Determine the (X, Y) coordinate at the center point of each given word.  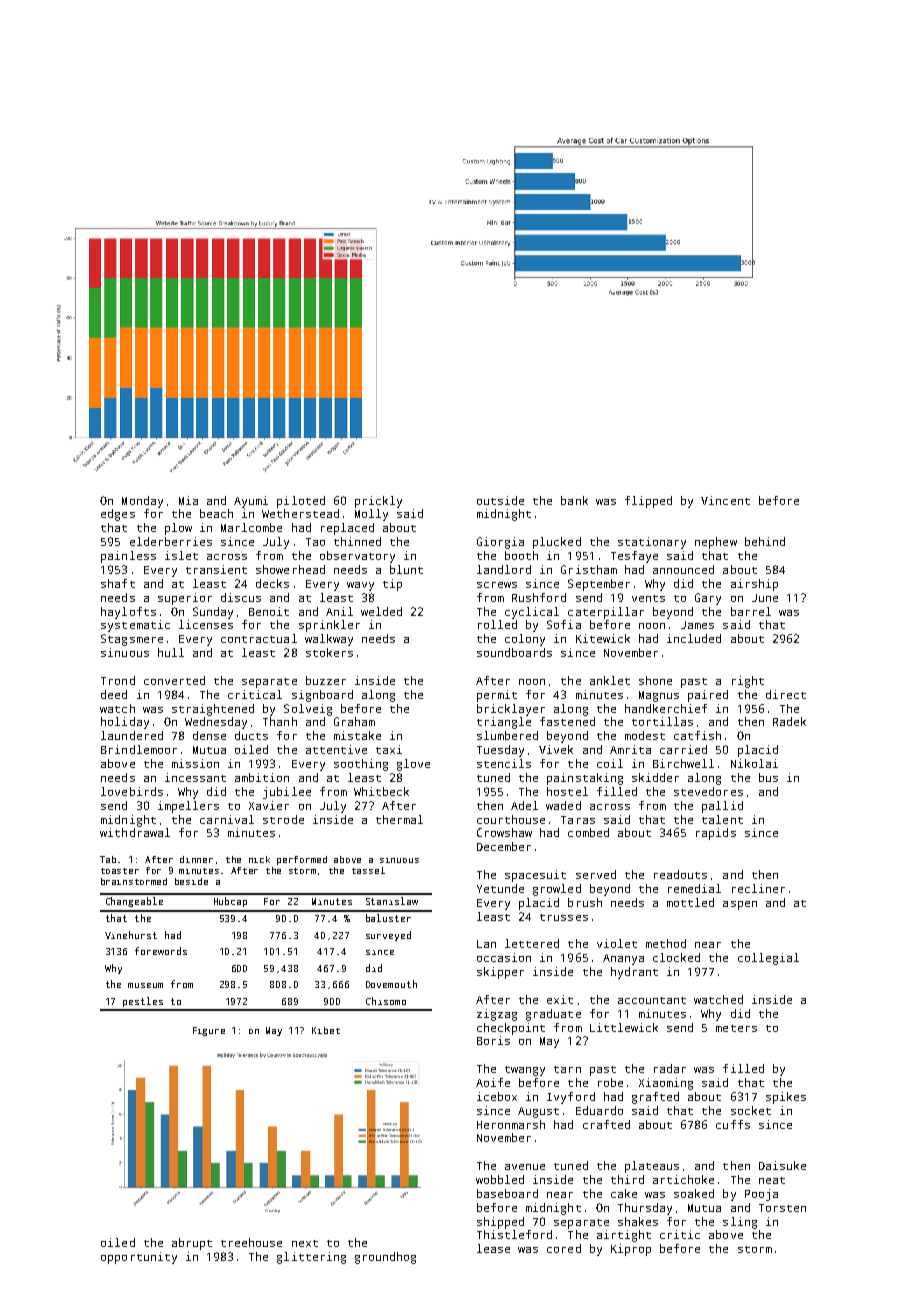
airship (754, 585)
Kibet (326, 1030)
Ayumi (251, 502)
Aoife (493, 1082)
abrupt (192, 1244)
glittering (311, 1258)
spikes (786, 1098)
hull (171, 652)
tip (392, 585)
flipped (648, 502)
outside (500, 500)
